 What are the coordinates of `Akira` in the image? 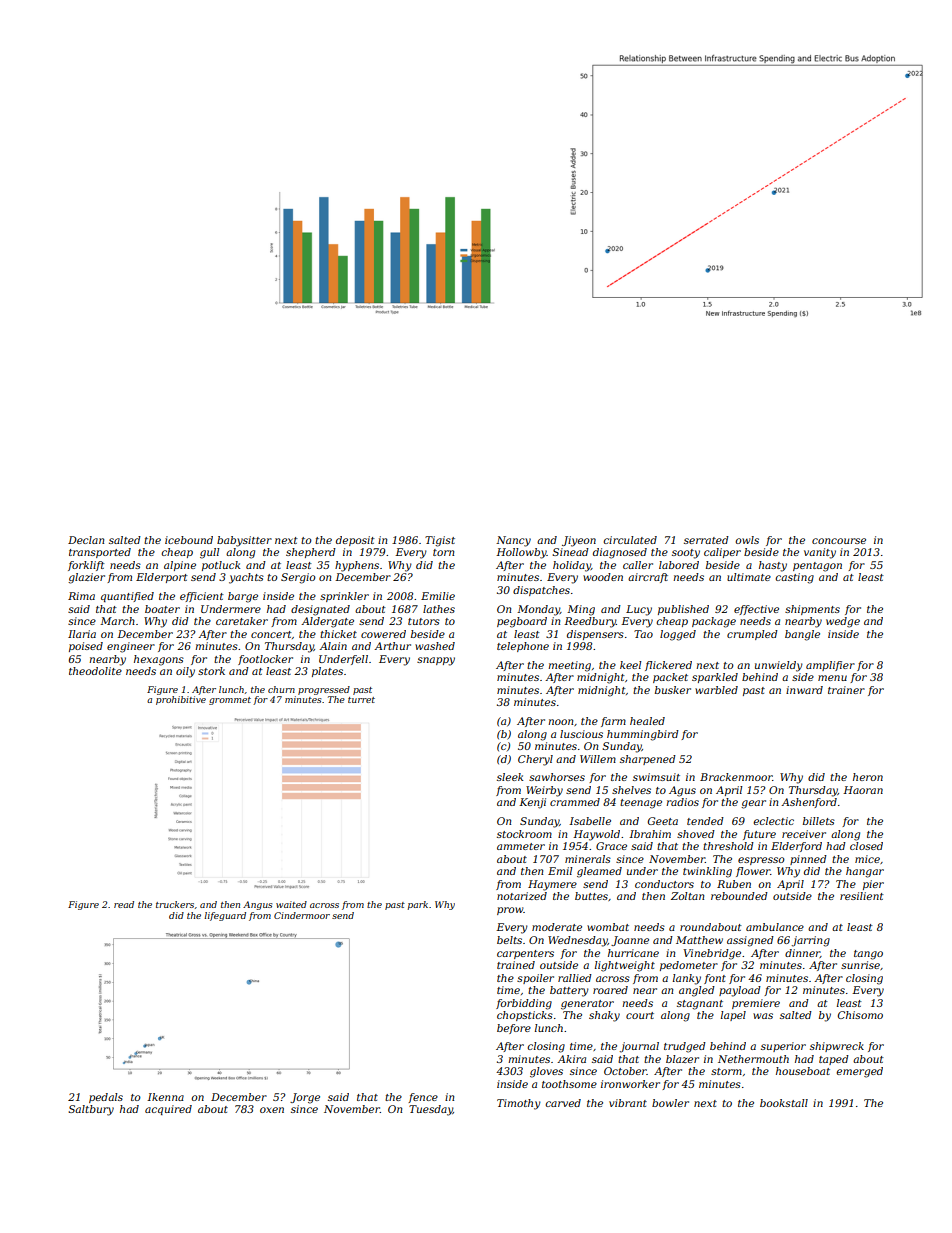 It's located at (571, 1059).
